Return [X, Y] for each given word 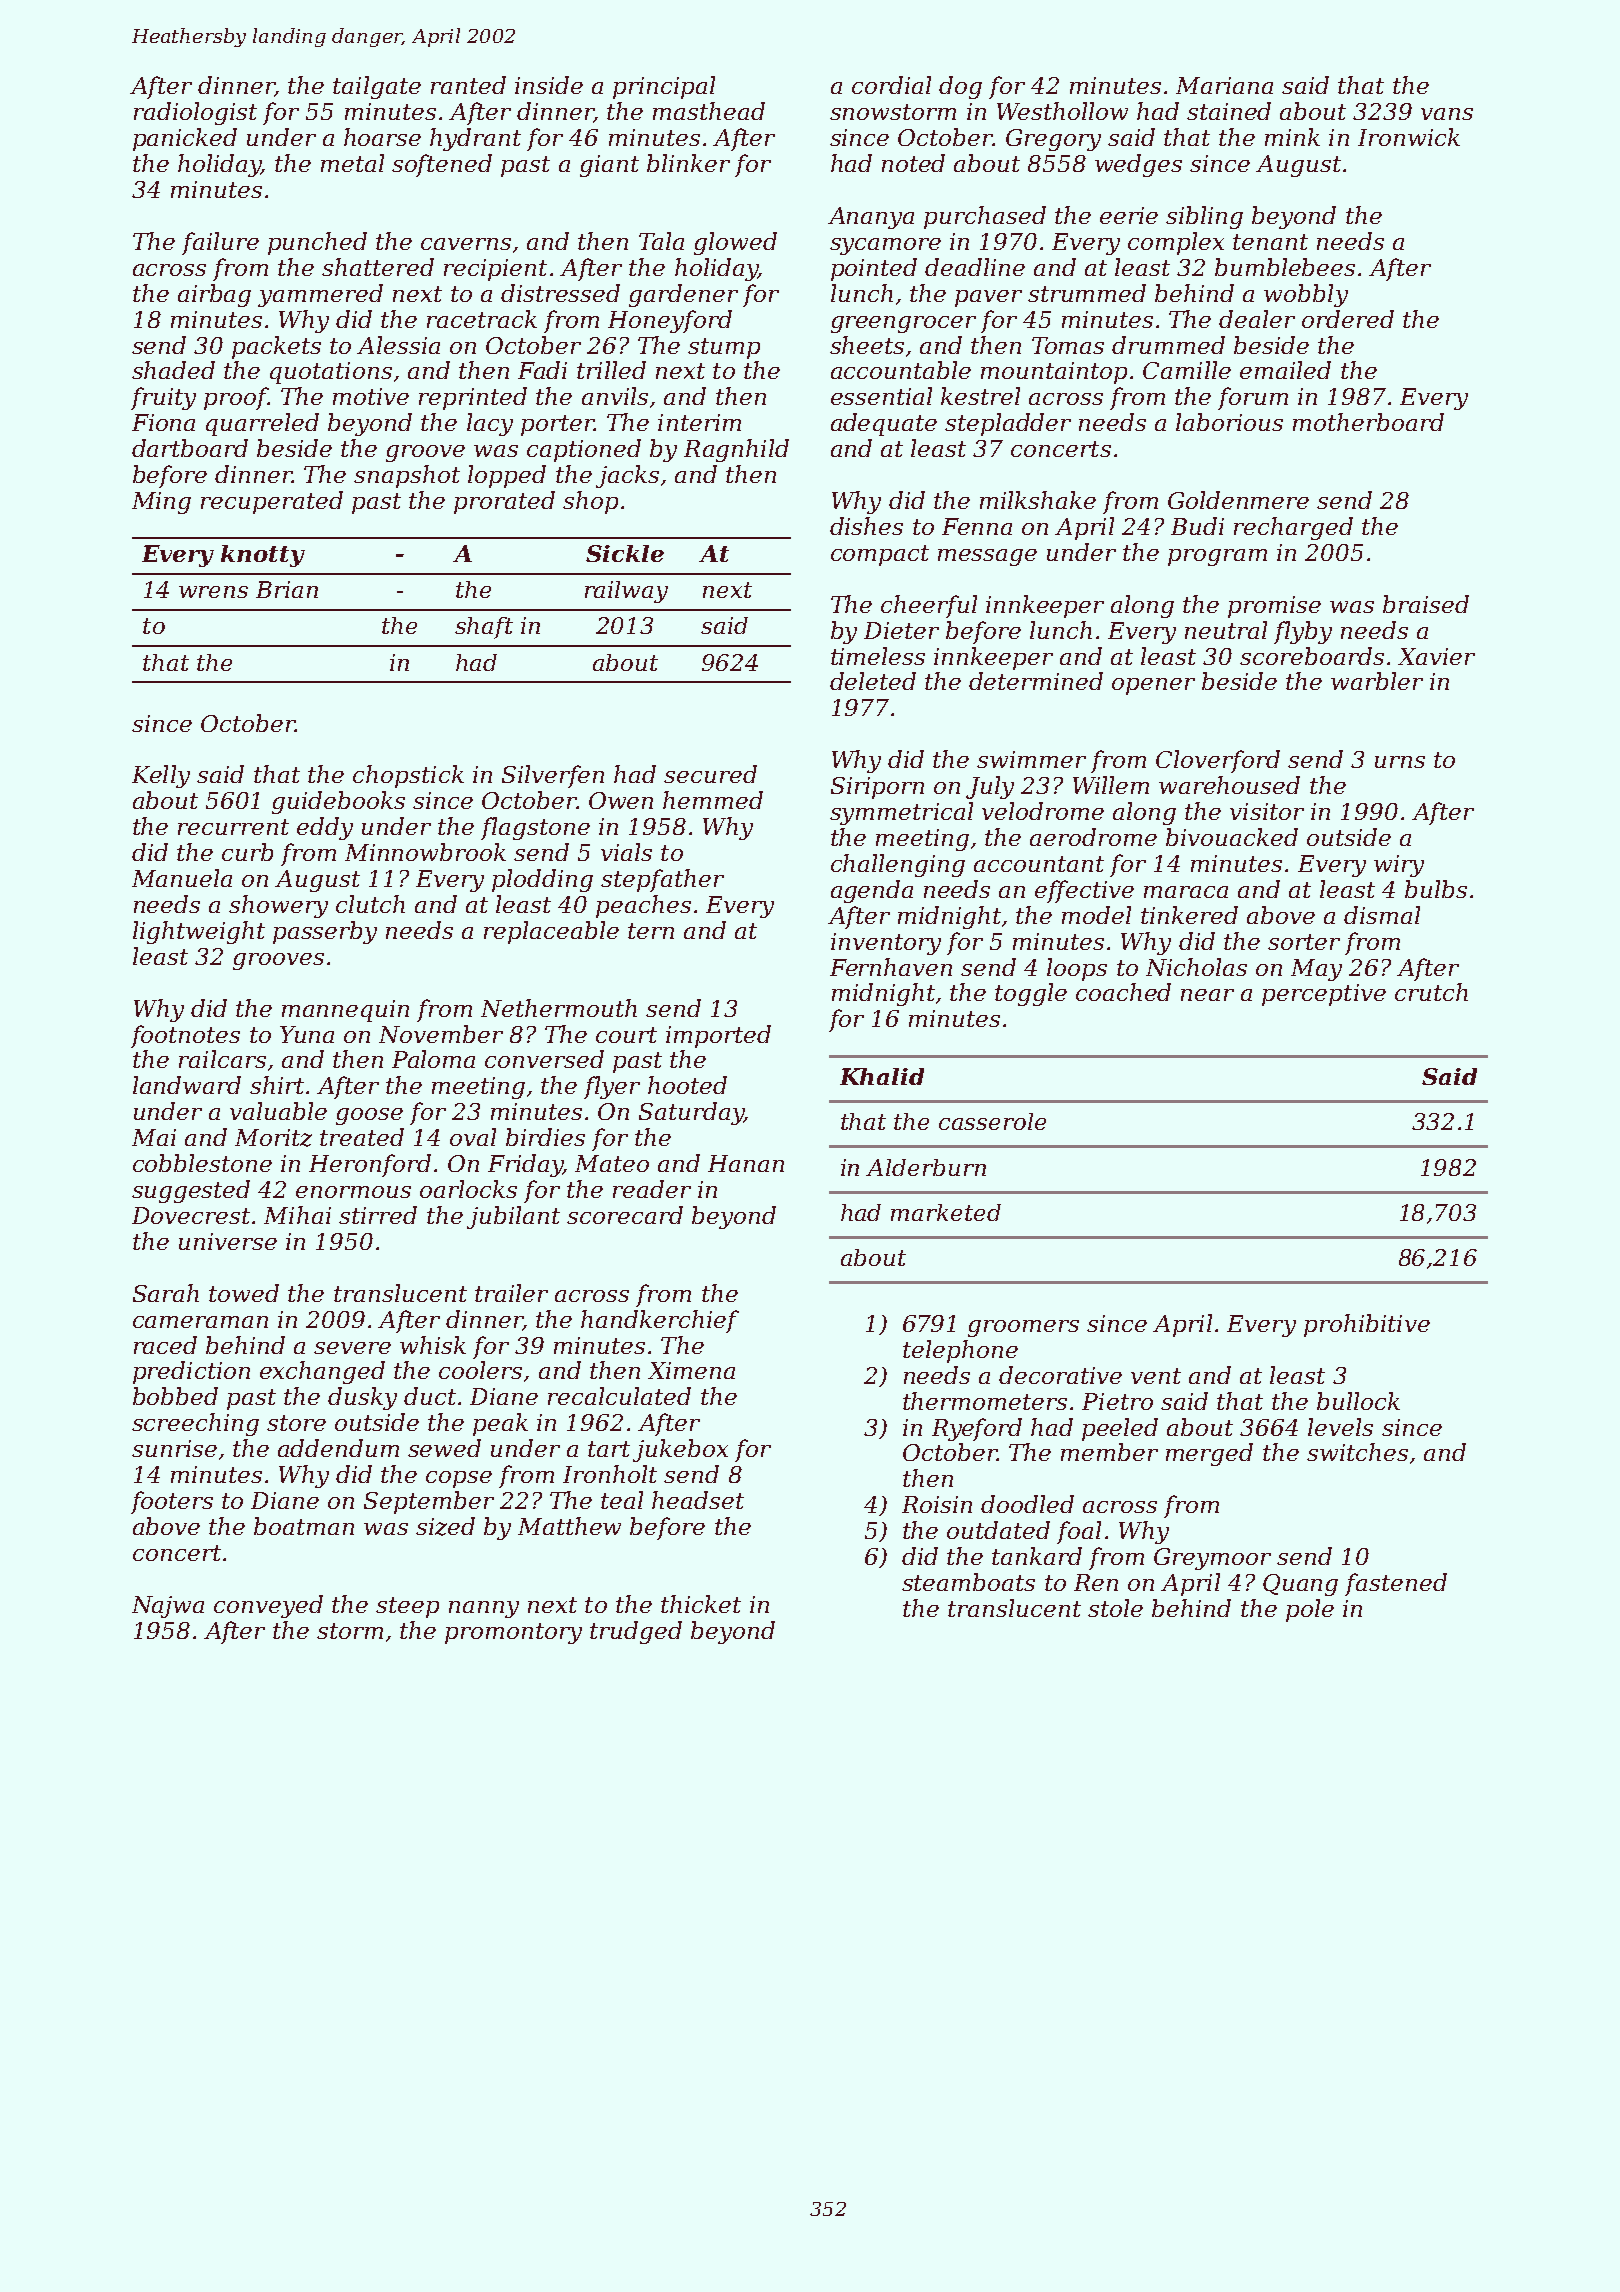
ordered [1348, 319]
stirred [378, 1215]
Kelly [161, 776]
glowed [735, 243]
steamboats [968, 1582]
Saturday [691, 1113]
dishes [866, 526]
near [1207, 995]
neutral [1226, 630]
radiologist [195, 113]
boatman [304, 1526]
